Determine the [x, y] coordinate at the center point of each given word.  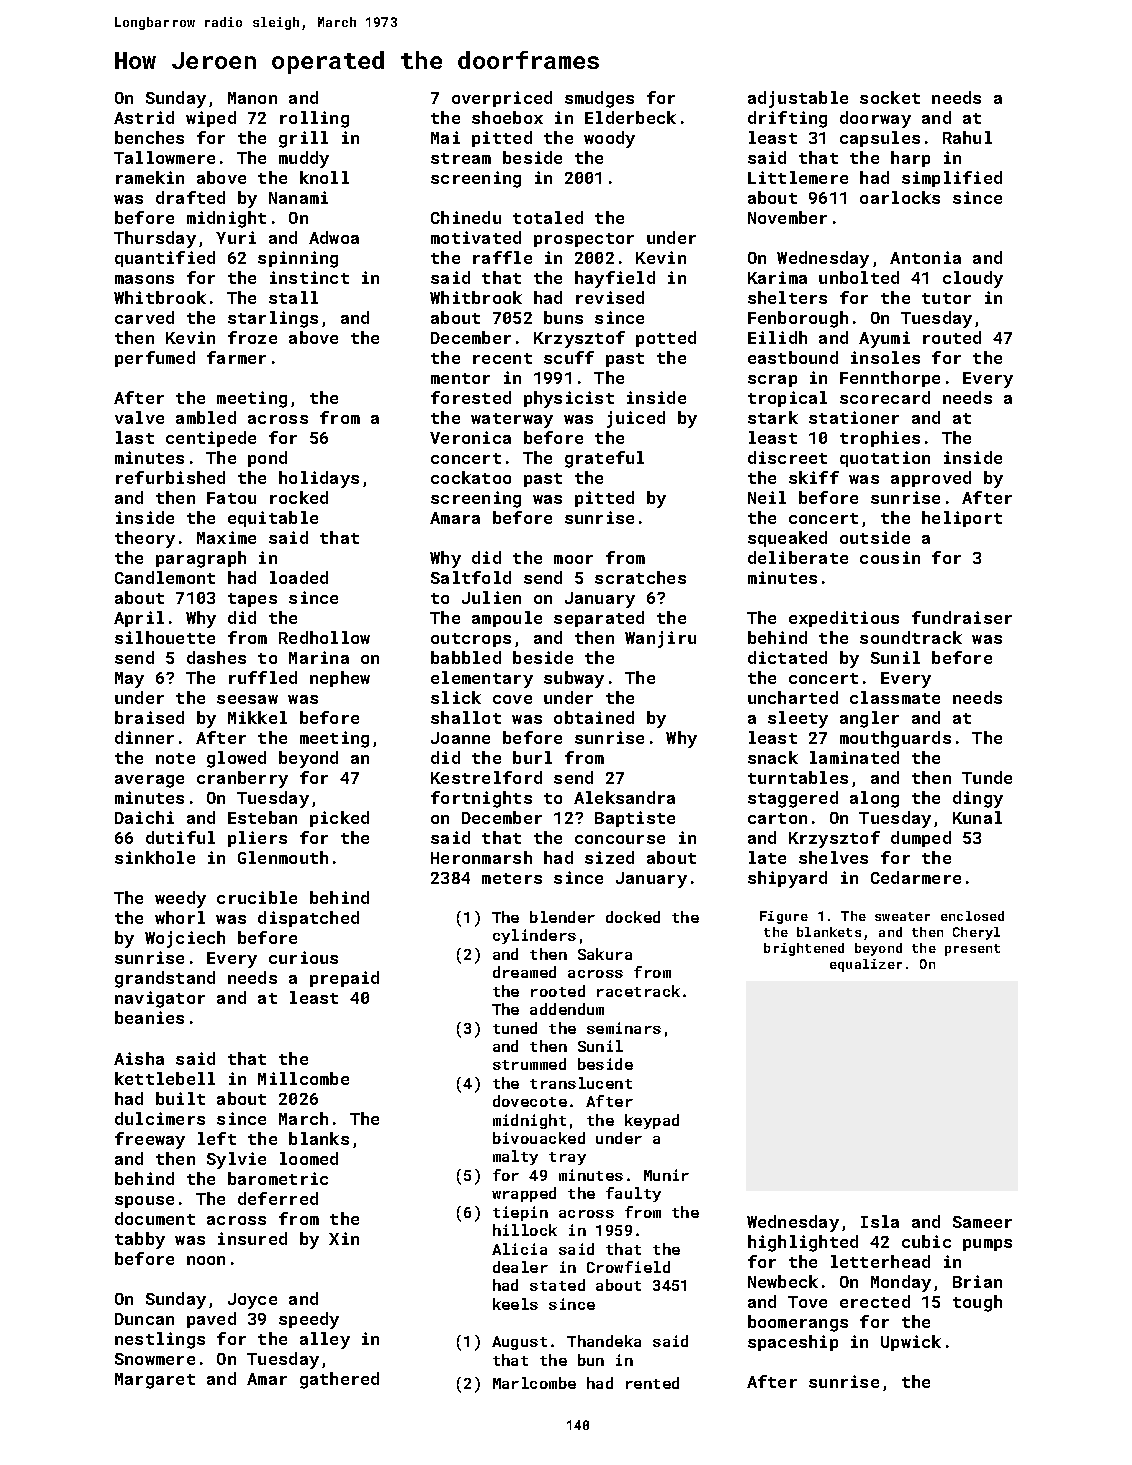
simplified [952, 179]
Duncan [144, 1319]
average [149, 781]
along [874, 799]
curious [303, 957]
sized [609, 857]
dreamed [524, 972]
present [972, 950]
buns [563, 317]
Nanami [298, 197]
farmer [236, 357]
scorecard [885, 397]
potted [666, 339]
